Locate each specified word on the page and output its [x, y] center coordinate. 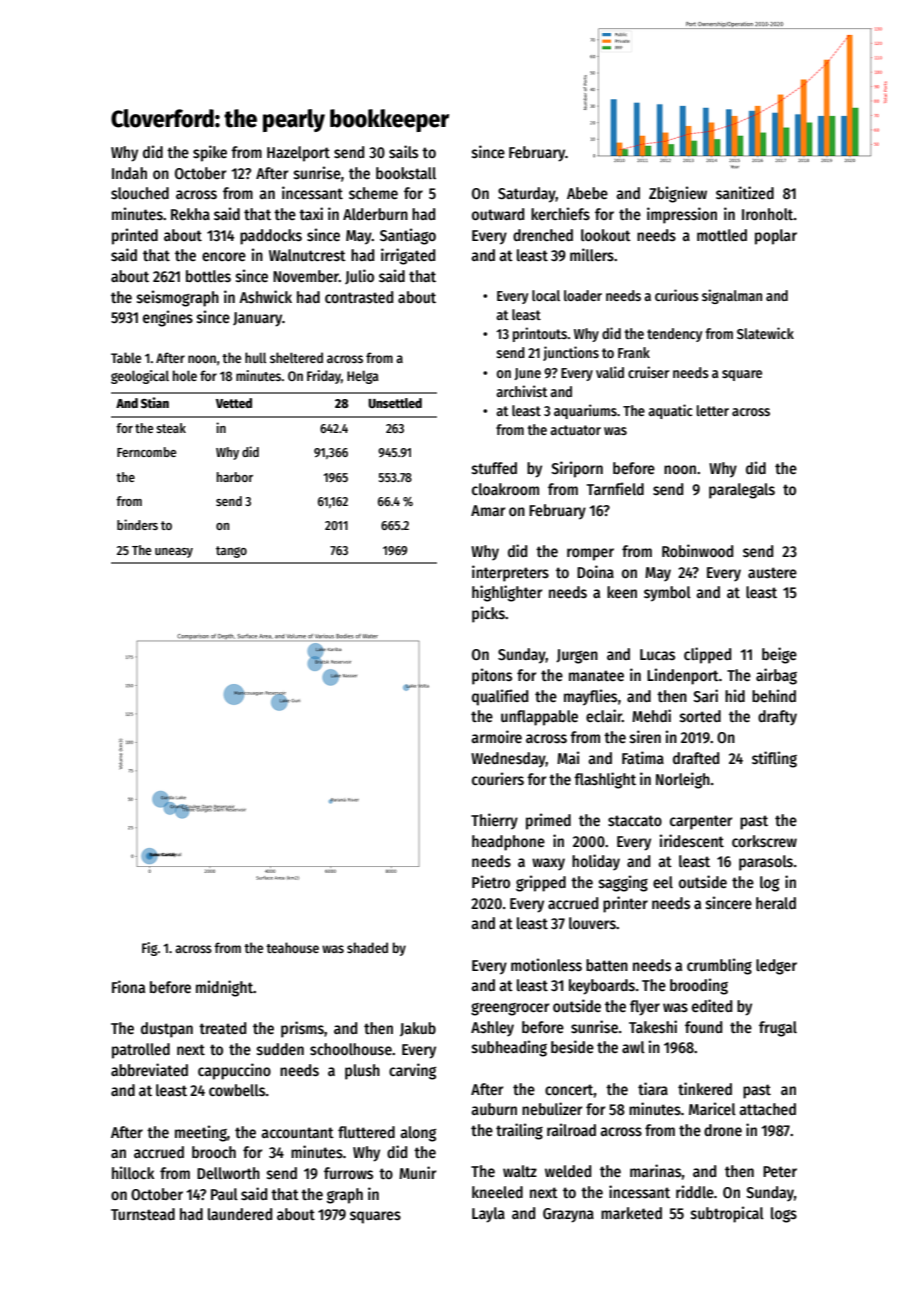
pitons [492, 676]
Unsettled [395, 403]
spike [210, 153]
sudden [280, 1049]
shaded [367, 947]
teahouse [292, 947]
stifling [774, 759]
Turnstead [143, 1214]
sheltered [296, 357]
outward [498, 214]
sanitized [745, 192]
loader [583, 295]
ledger [776, 967]
